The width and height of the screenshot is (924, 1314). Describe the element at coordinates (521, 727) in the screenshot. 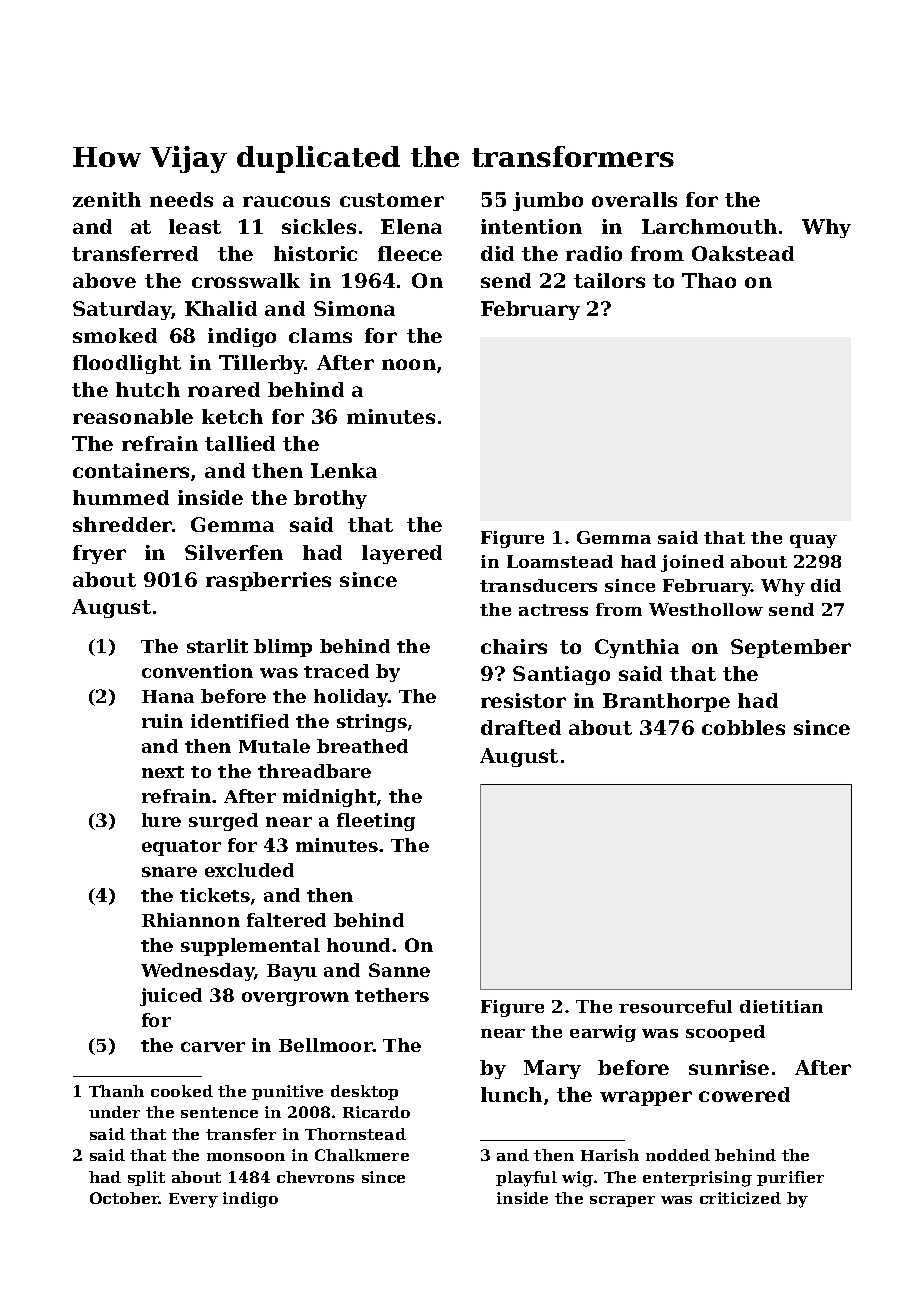

I see `drafted` at that location.
